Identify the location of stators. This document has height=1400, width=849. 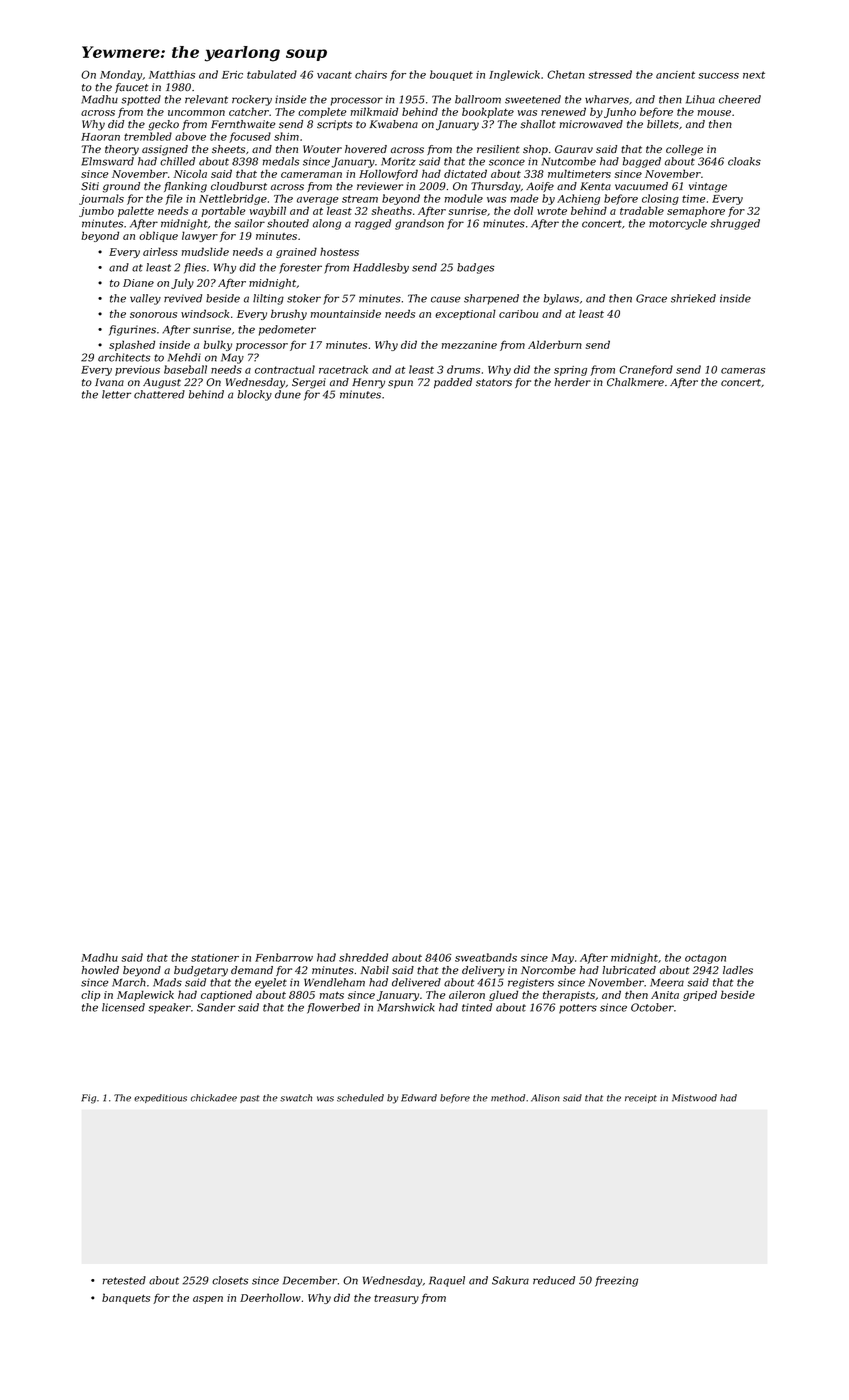
(494, 383).
